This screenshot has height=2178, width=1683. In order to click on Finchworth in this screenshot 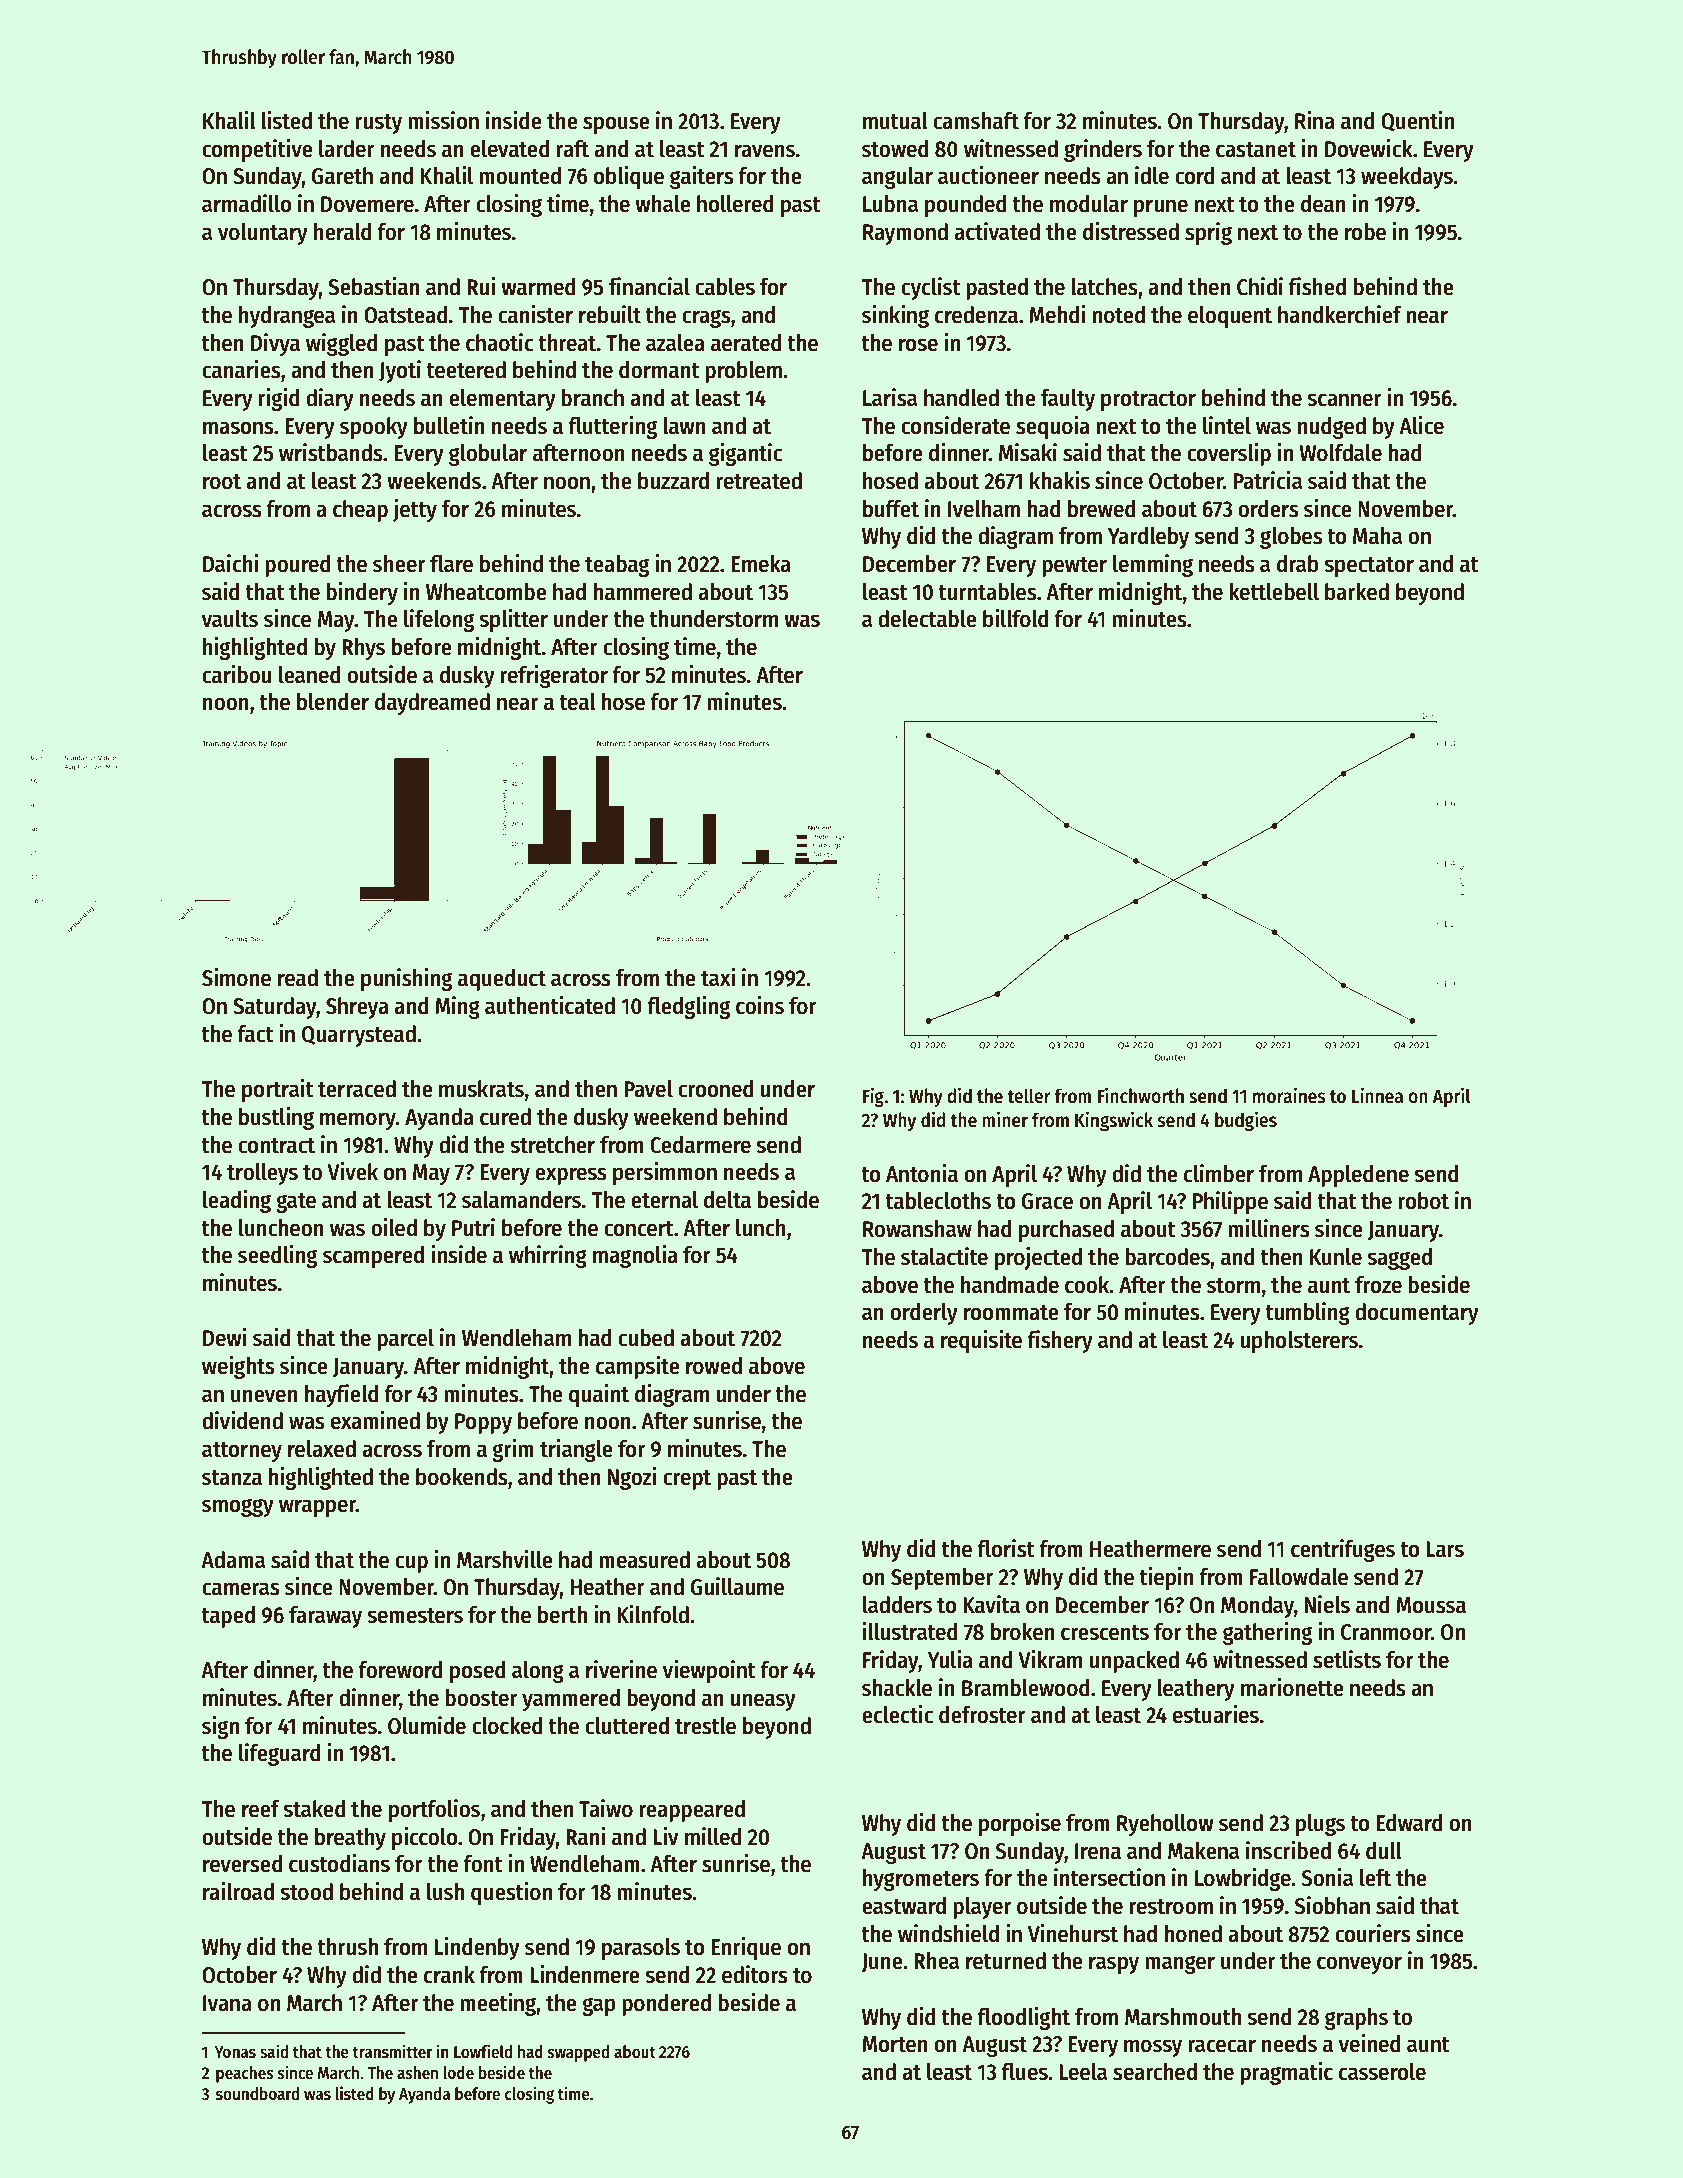, I will do `click(1141, 1095)`.
